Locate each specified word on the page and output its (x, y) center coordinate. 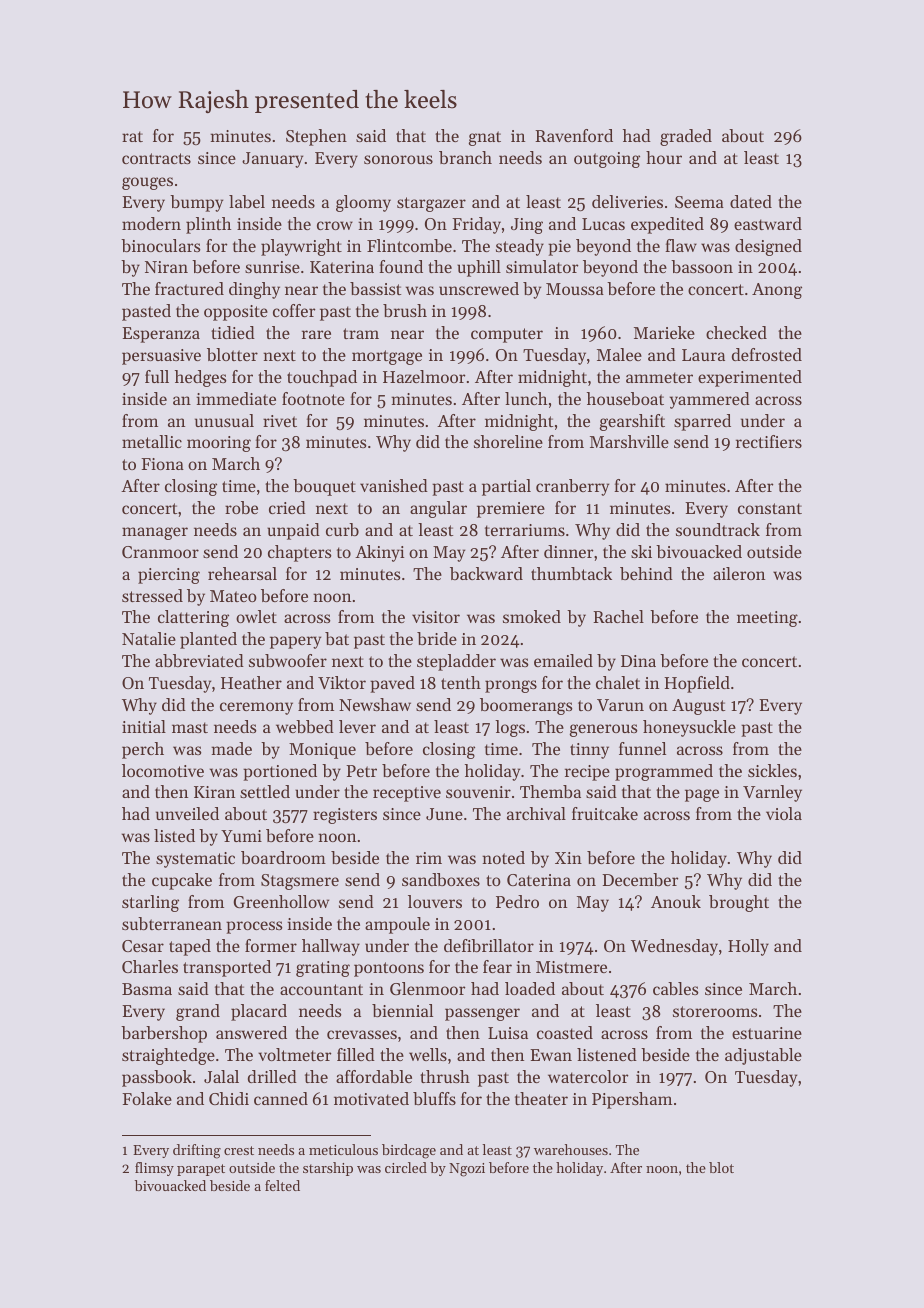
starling (150, 903)
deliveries (627, 201)
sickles (772, 770)
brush (405, 310)
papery (295, 642)
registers (345, 816)
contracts (156, 158)
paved (392, 684)
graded (686, 137)
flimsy (154, 1169)
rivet (280, 421)
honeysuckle (689, 728)
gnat (485, 138)
